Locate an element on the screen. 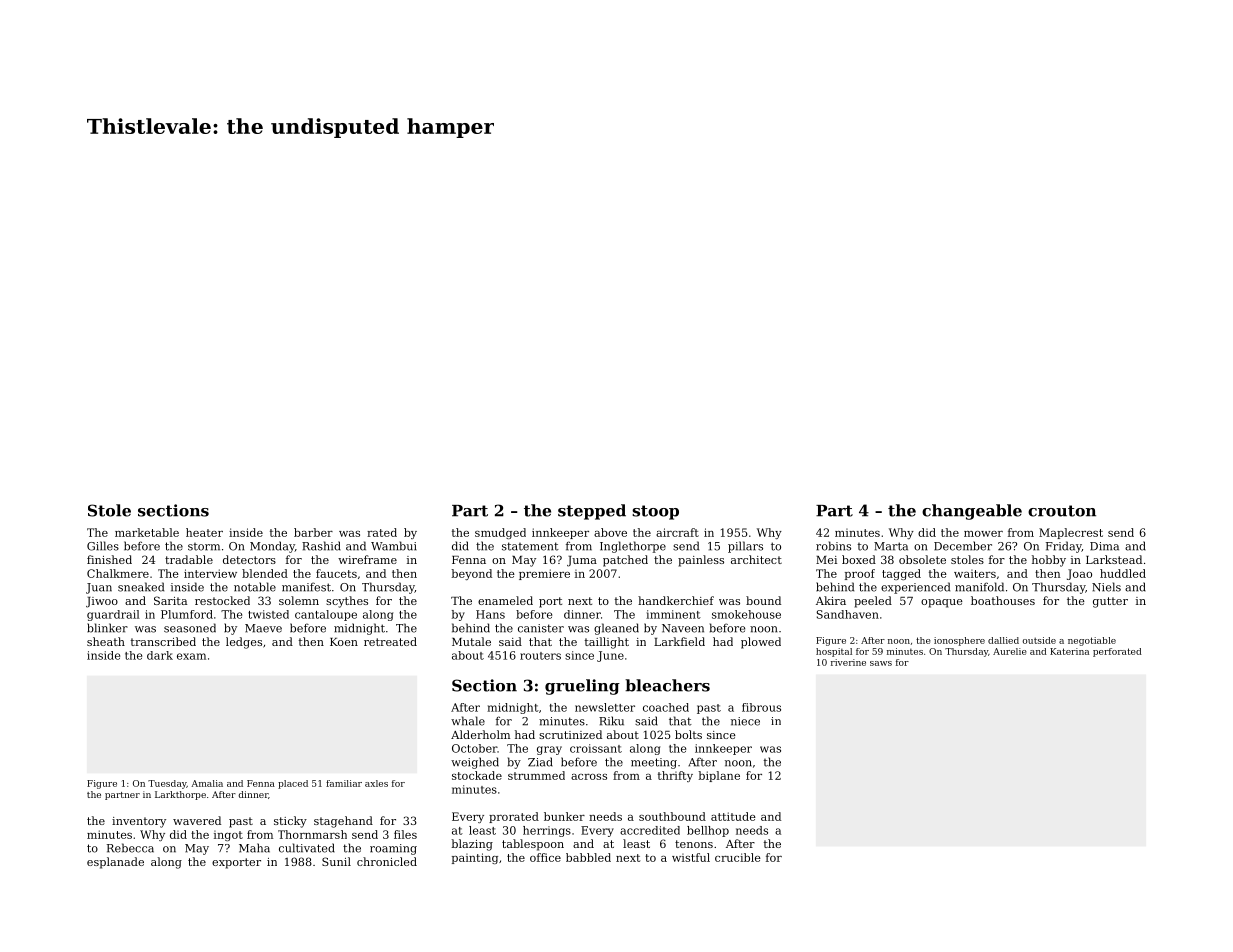 This screenshot has width=1233, height=952. October is located at coordinates (474, 748).
